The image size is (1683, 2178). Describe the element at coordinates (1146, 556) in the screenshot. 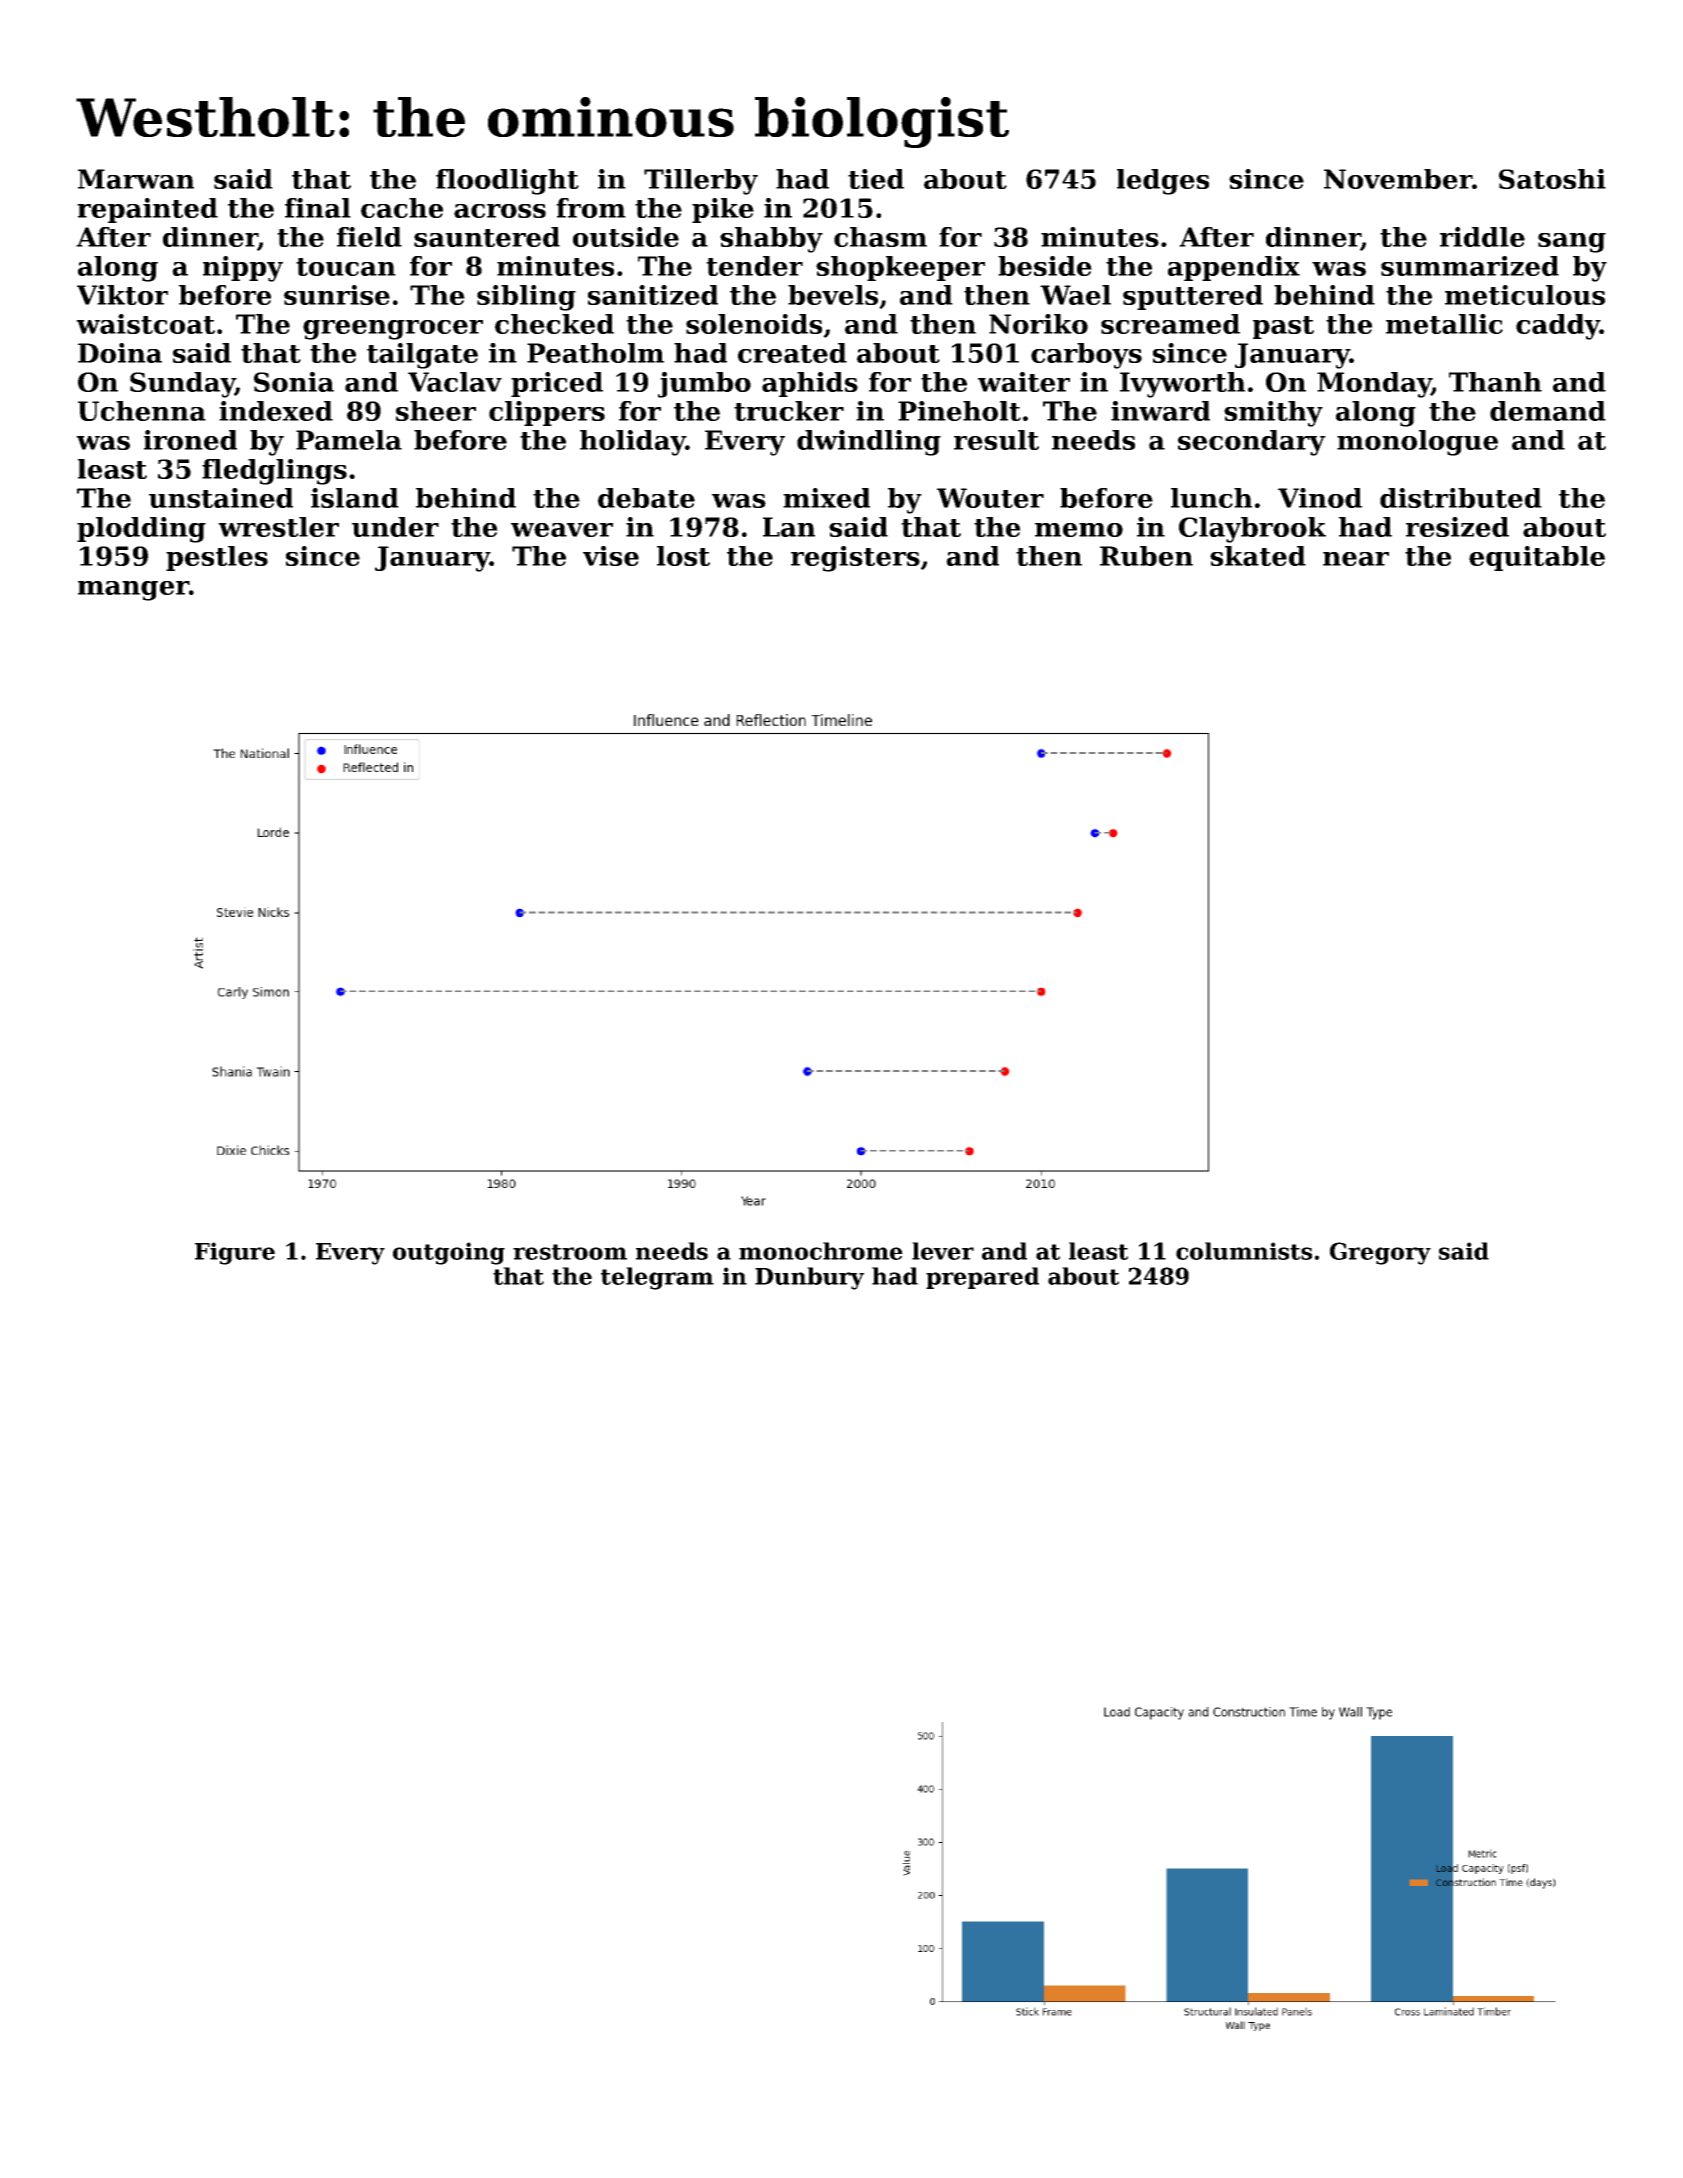

I see `Ruben` at that location.
